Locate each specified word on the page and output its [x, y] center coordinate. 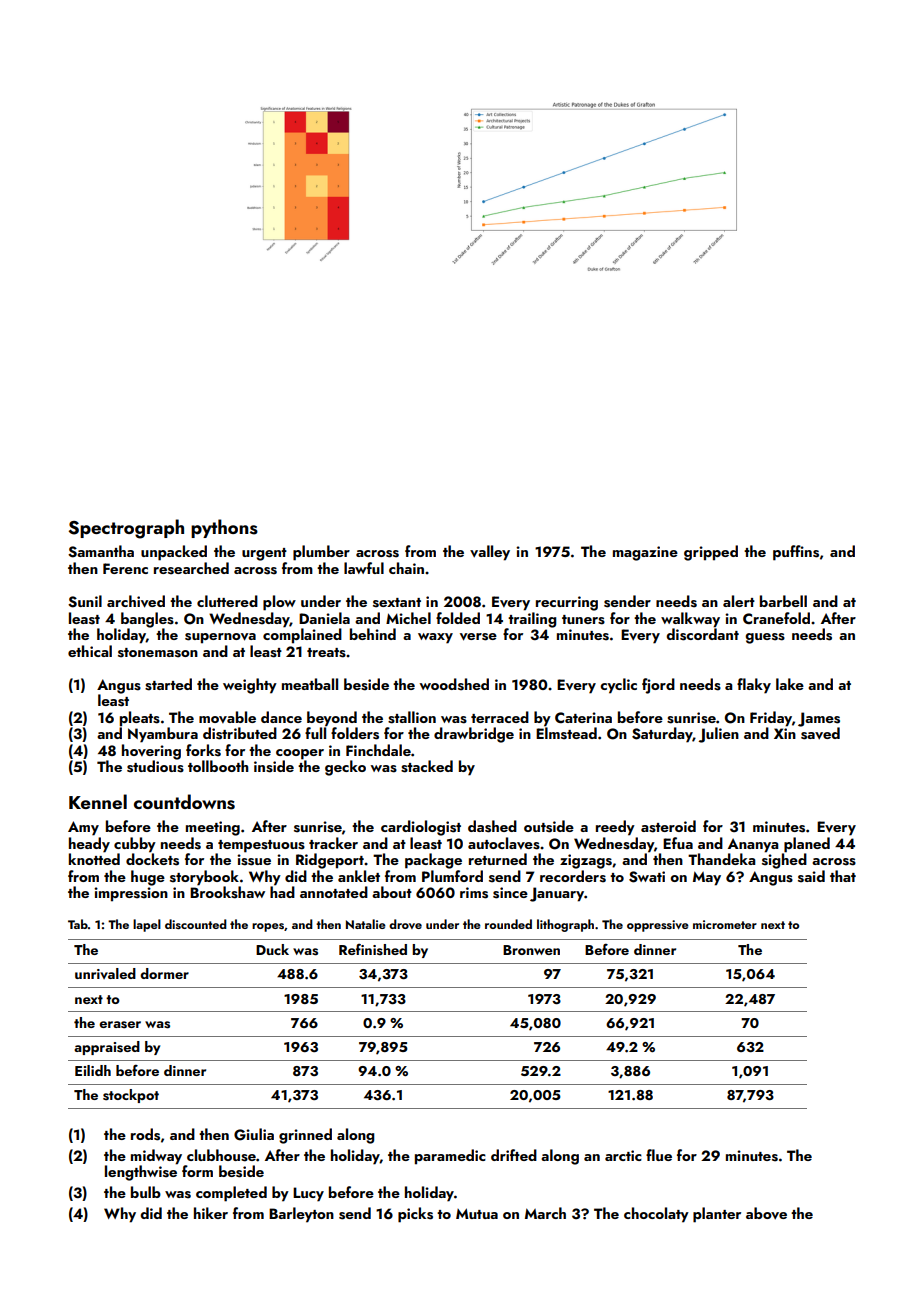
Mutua [477, 1213]
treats [326, 653]
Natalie [366, 924]
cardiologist [421, 828]
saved [820, 733]
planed [807, 845]
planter [717, 1215]
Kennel [98, 801]
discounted [196, 924]
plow [279, 603]
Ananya [753, 845]
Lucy [308, 1194]
